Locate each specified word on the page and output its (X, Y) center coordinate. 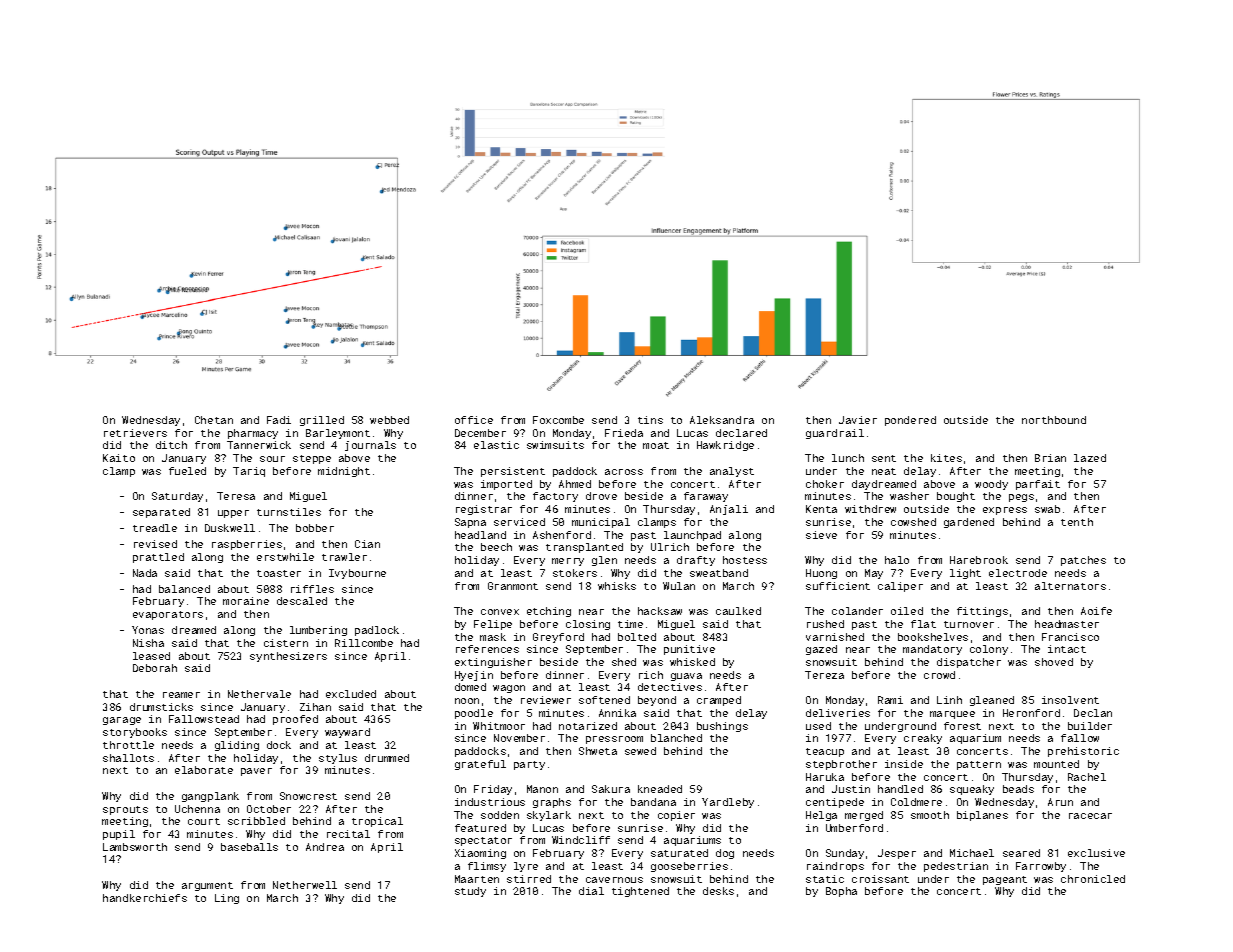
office (474, 420)
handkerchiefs (145, 898)
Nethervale (259, 694)
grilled (322, 421)
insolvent (1070, 700)
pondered (910, 421)
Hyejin (474, 676)
